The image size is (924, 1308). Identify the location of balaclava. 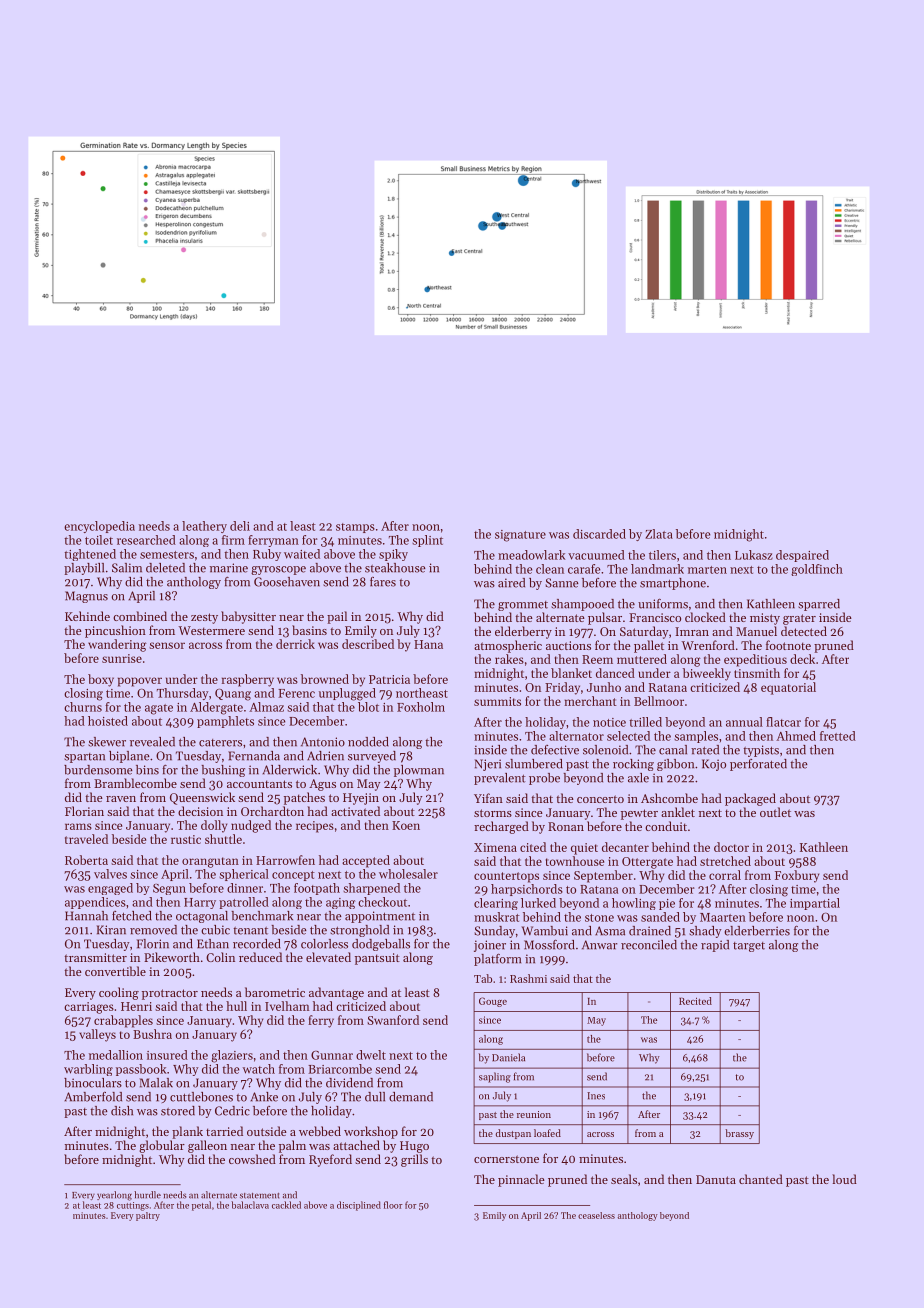
(250, 1205).
